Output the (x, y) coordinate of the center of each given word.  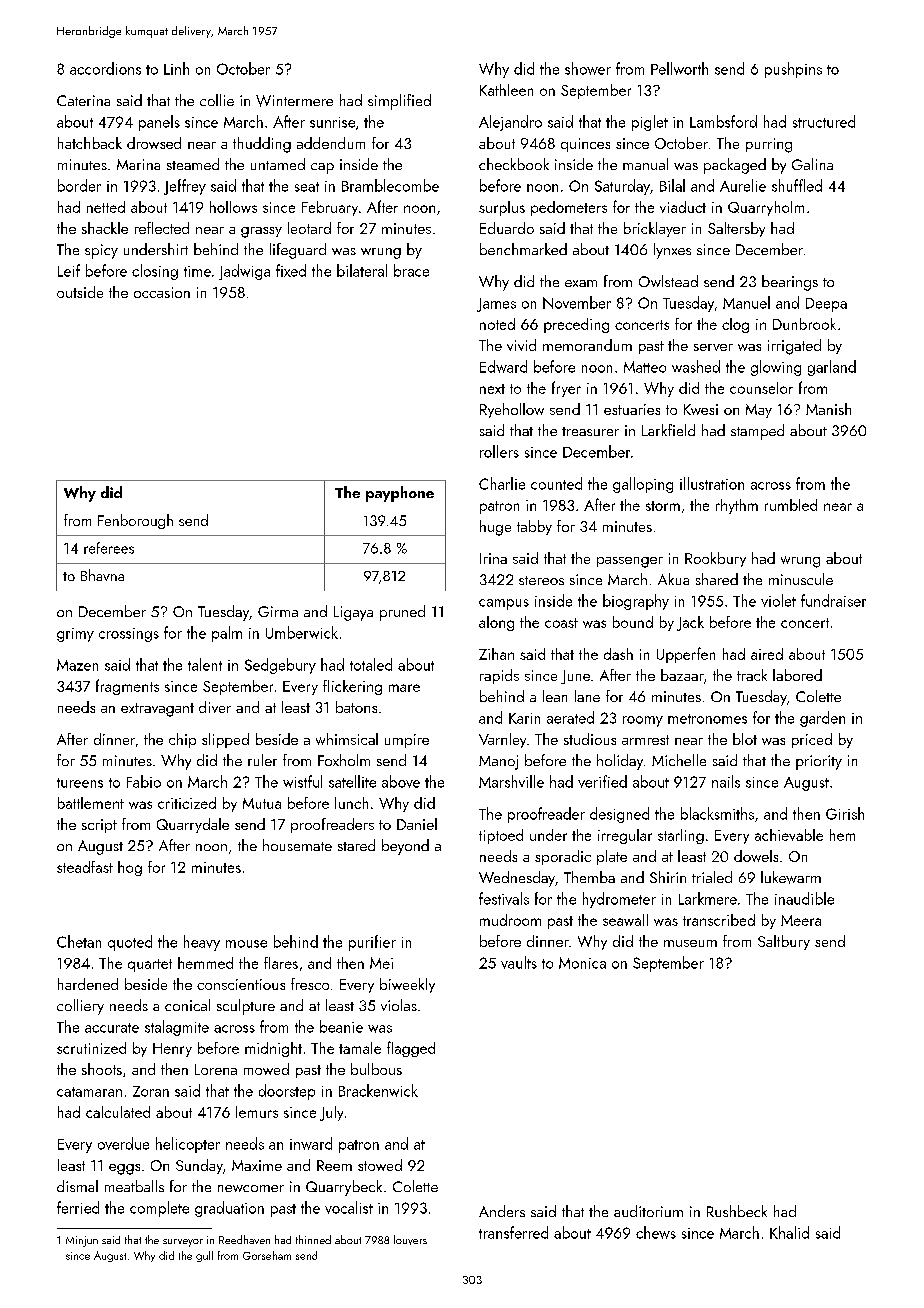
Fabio (144, 781)
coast (561, 623)
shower (588, 68)
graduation (229, 1209)
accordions (105, 68)
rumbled (791, 505)
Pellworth (679, 68)
